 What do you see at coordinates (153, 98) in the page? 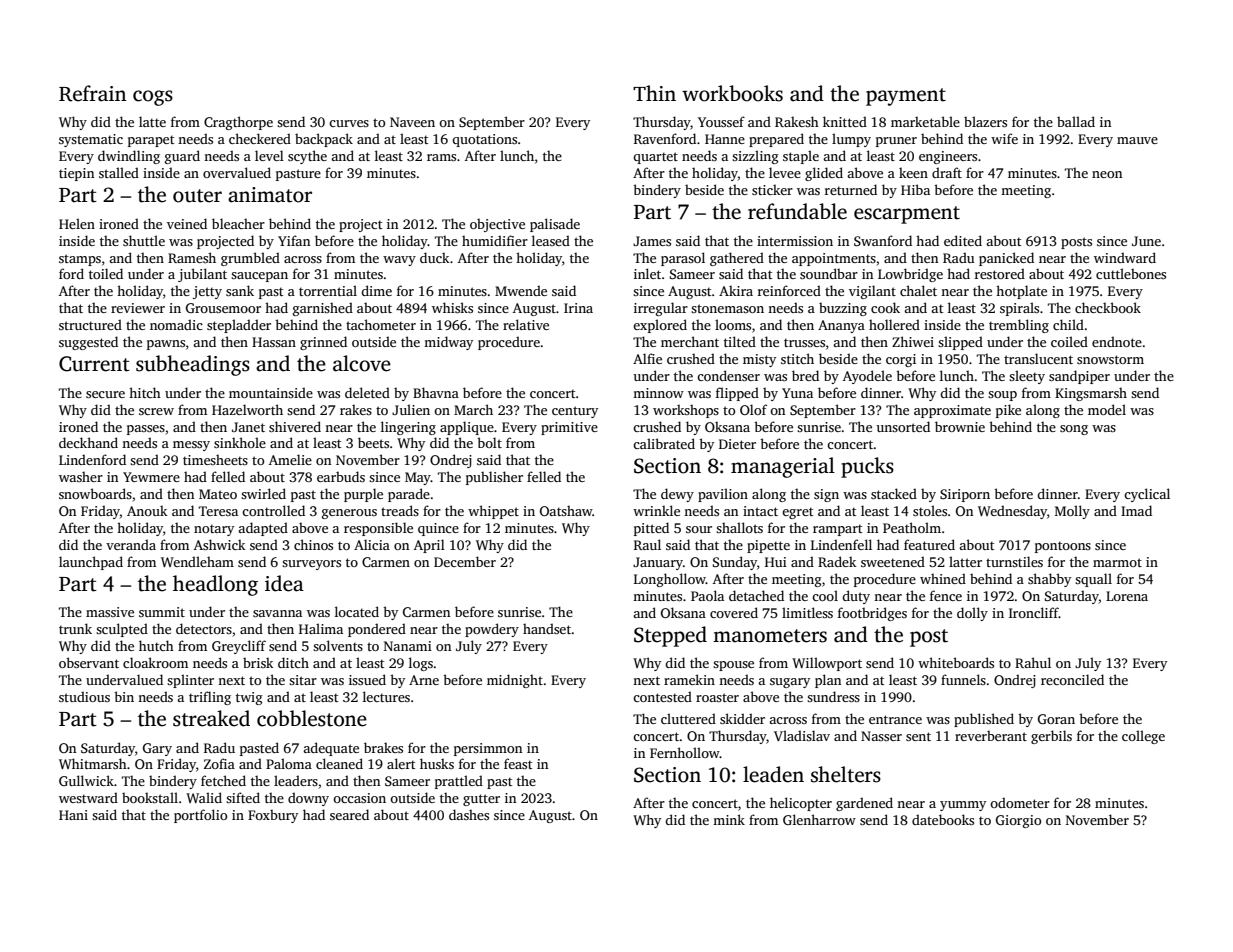
I see `cogs` at bounding box center [153, 98].
